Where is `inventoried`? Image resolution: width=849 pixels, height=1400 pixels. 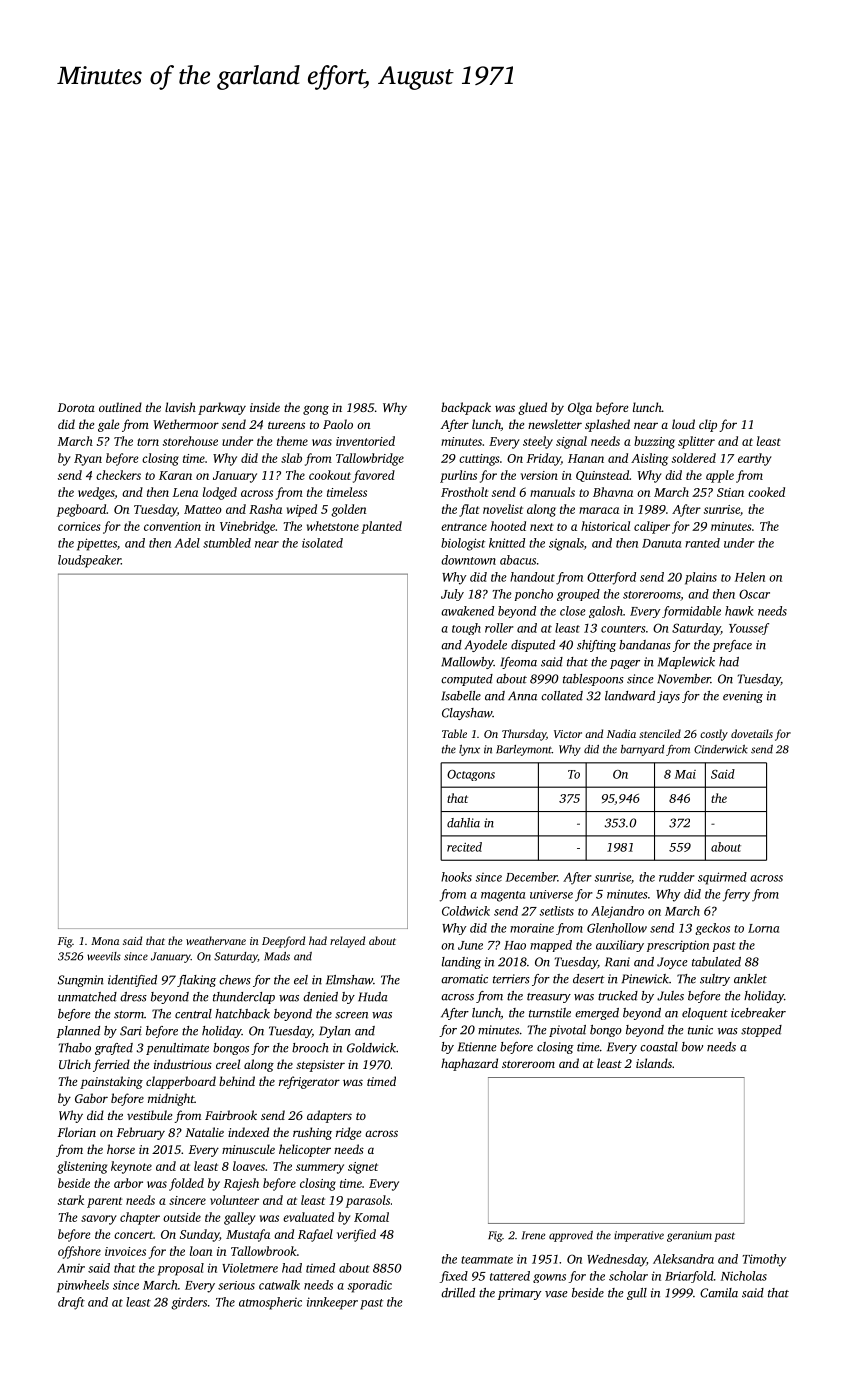
inventoried is located at coordinates (365, 441).
